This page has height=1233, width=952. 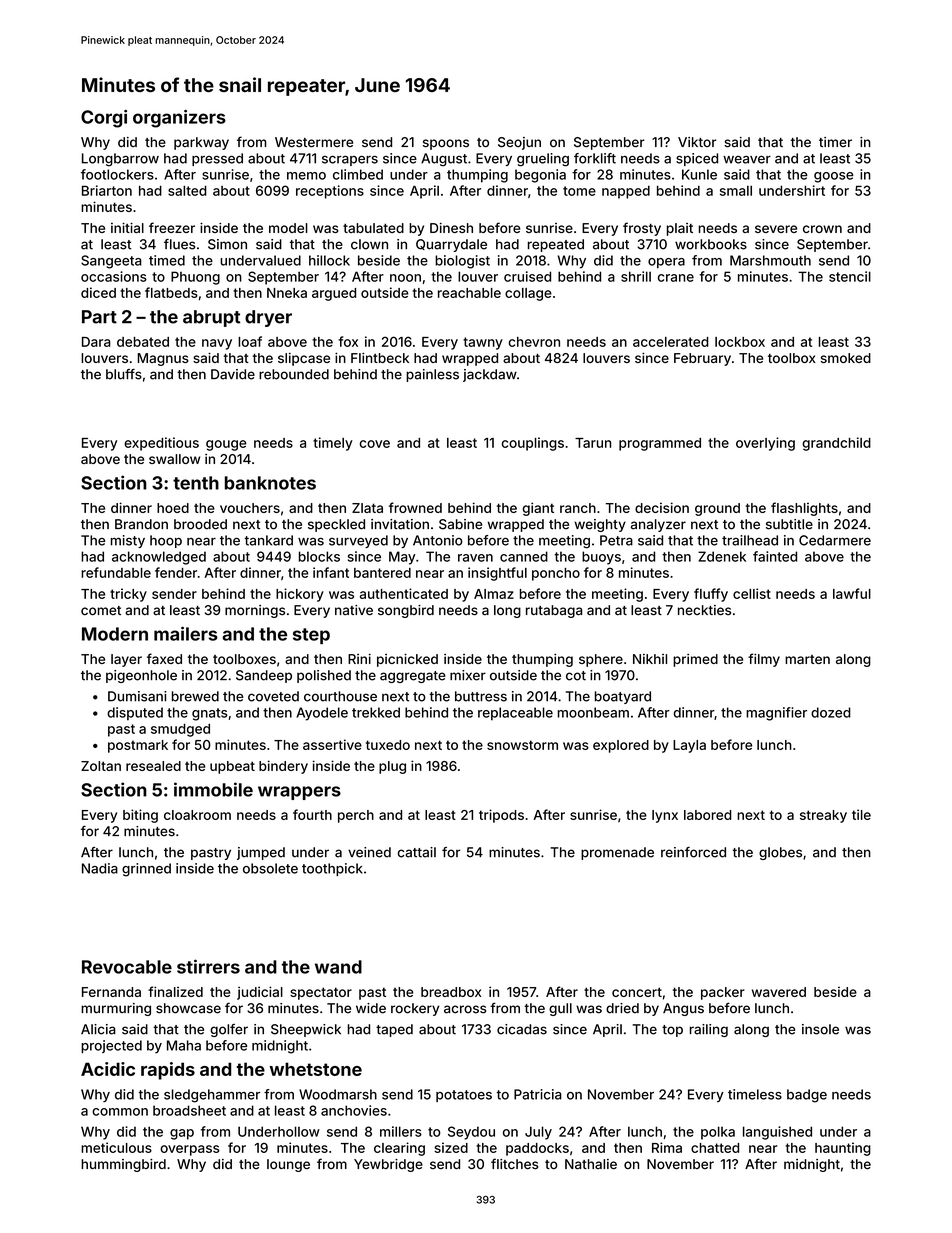 What do you see at coordinates (617, 853) in the page?
I see `promenade` at bounding box center [617, 853].
